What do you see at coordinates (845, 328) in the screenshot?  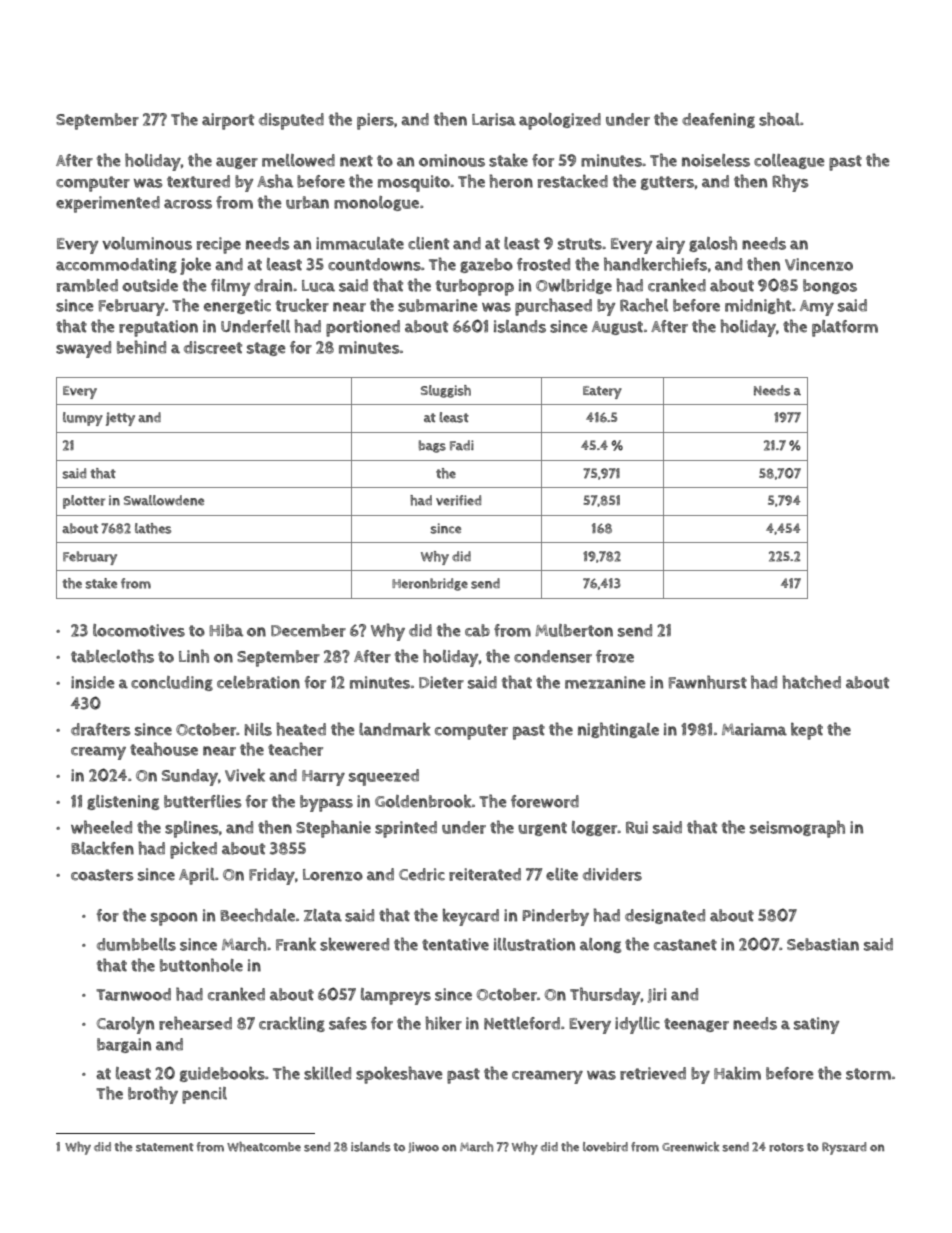 I see `platform` at bounding box center [845, 328].
